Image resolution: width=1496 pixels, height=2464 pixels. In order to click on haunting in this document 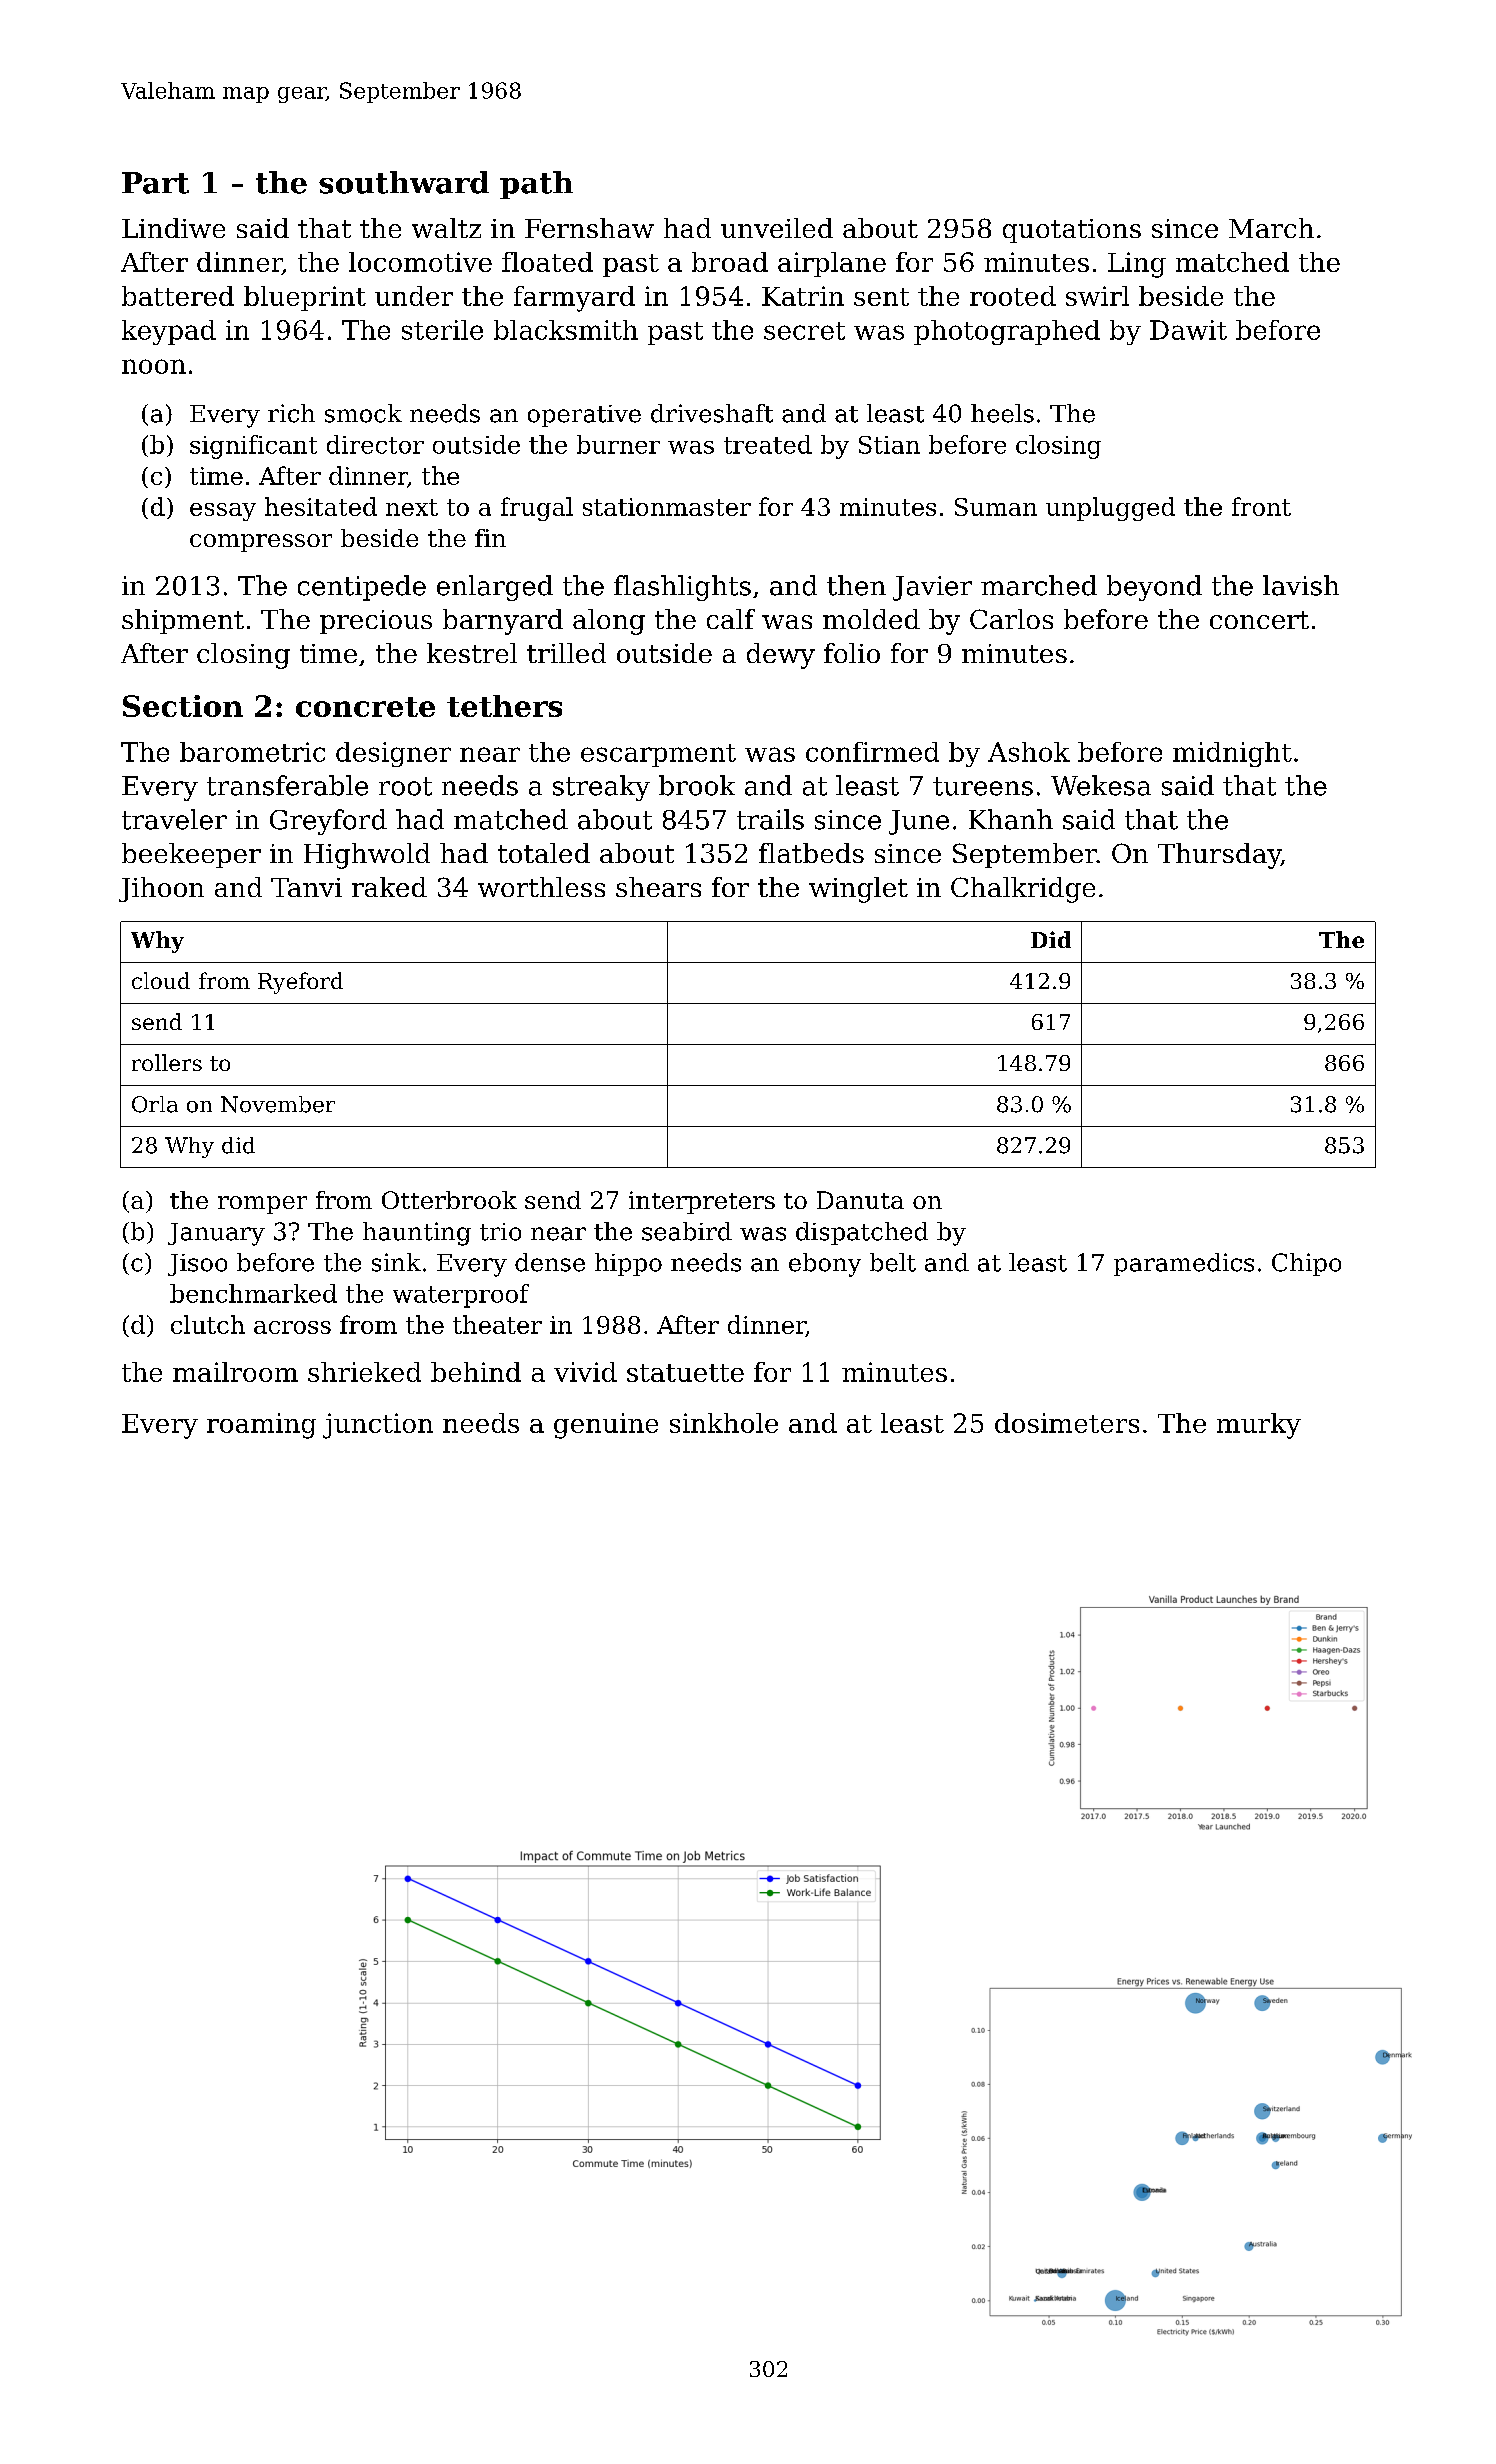, I will do `click(417, 1234)`.
